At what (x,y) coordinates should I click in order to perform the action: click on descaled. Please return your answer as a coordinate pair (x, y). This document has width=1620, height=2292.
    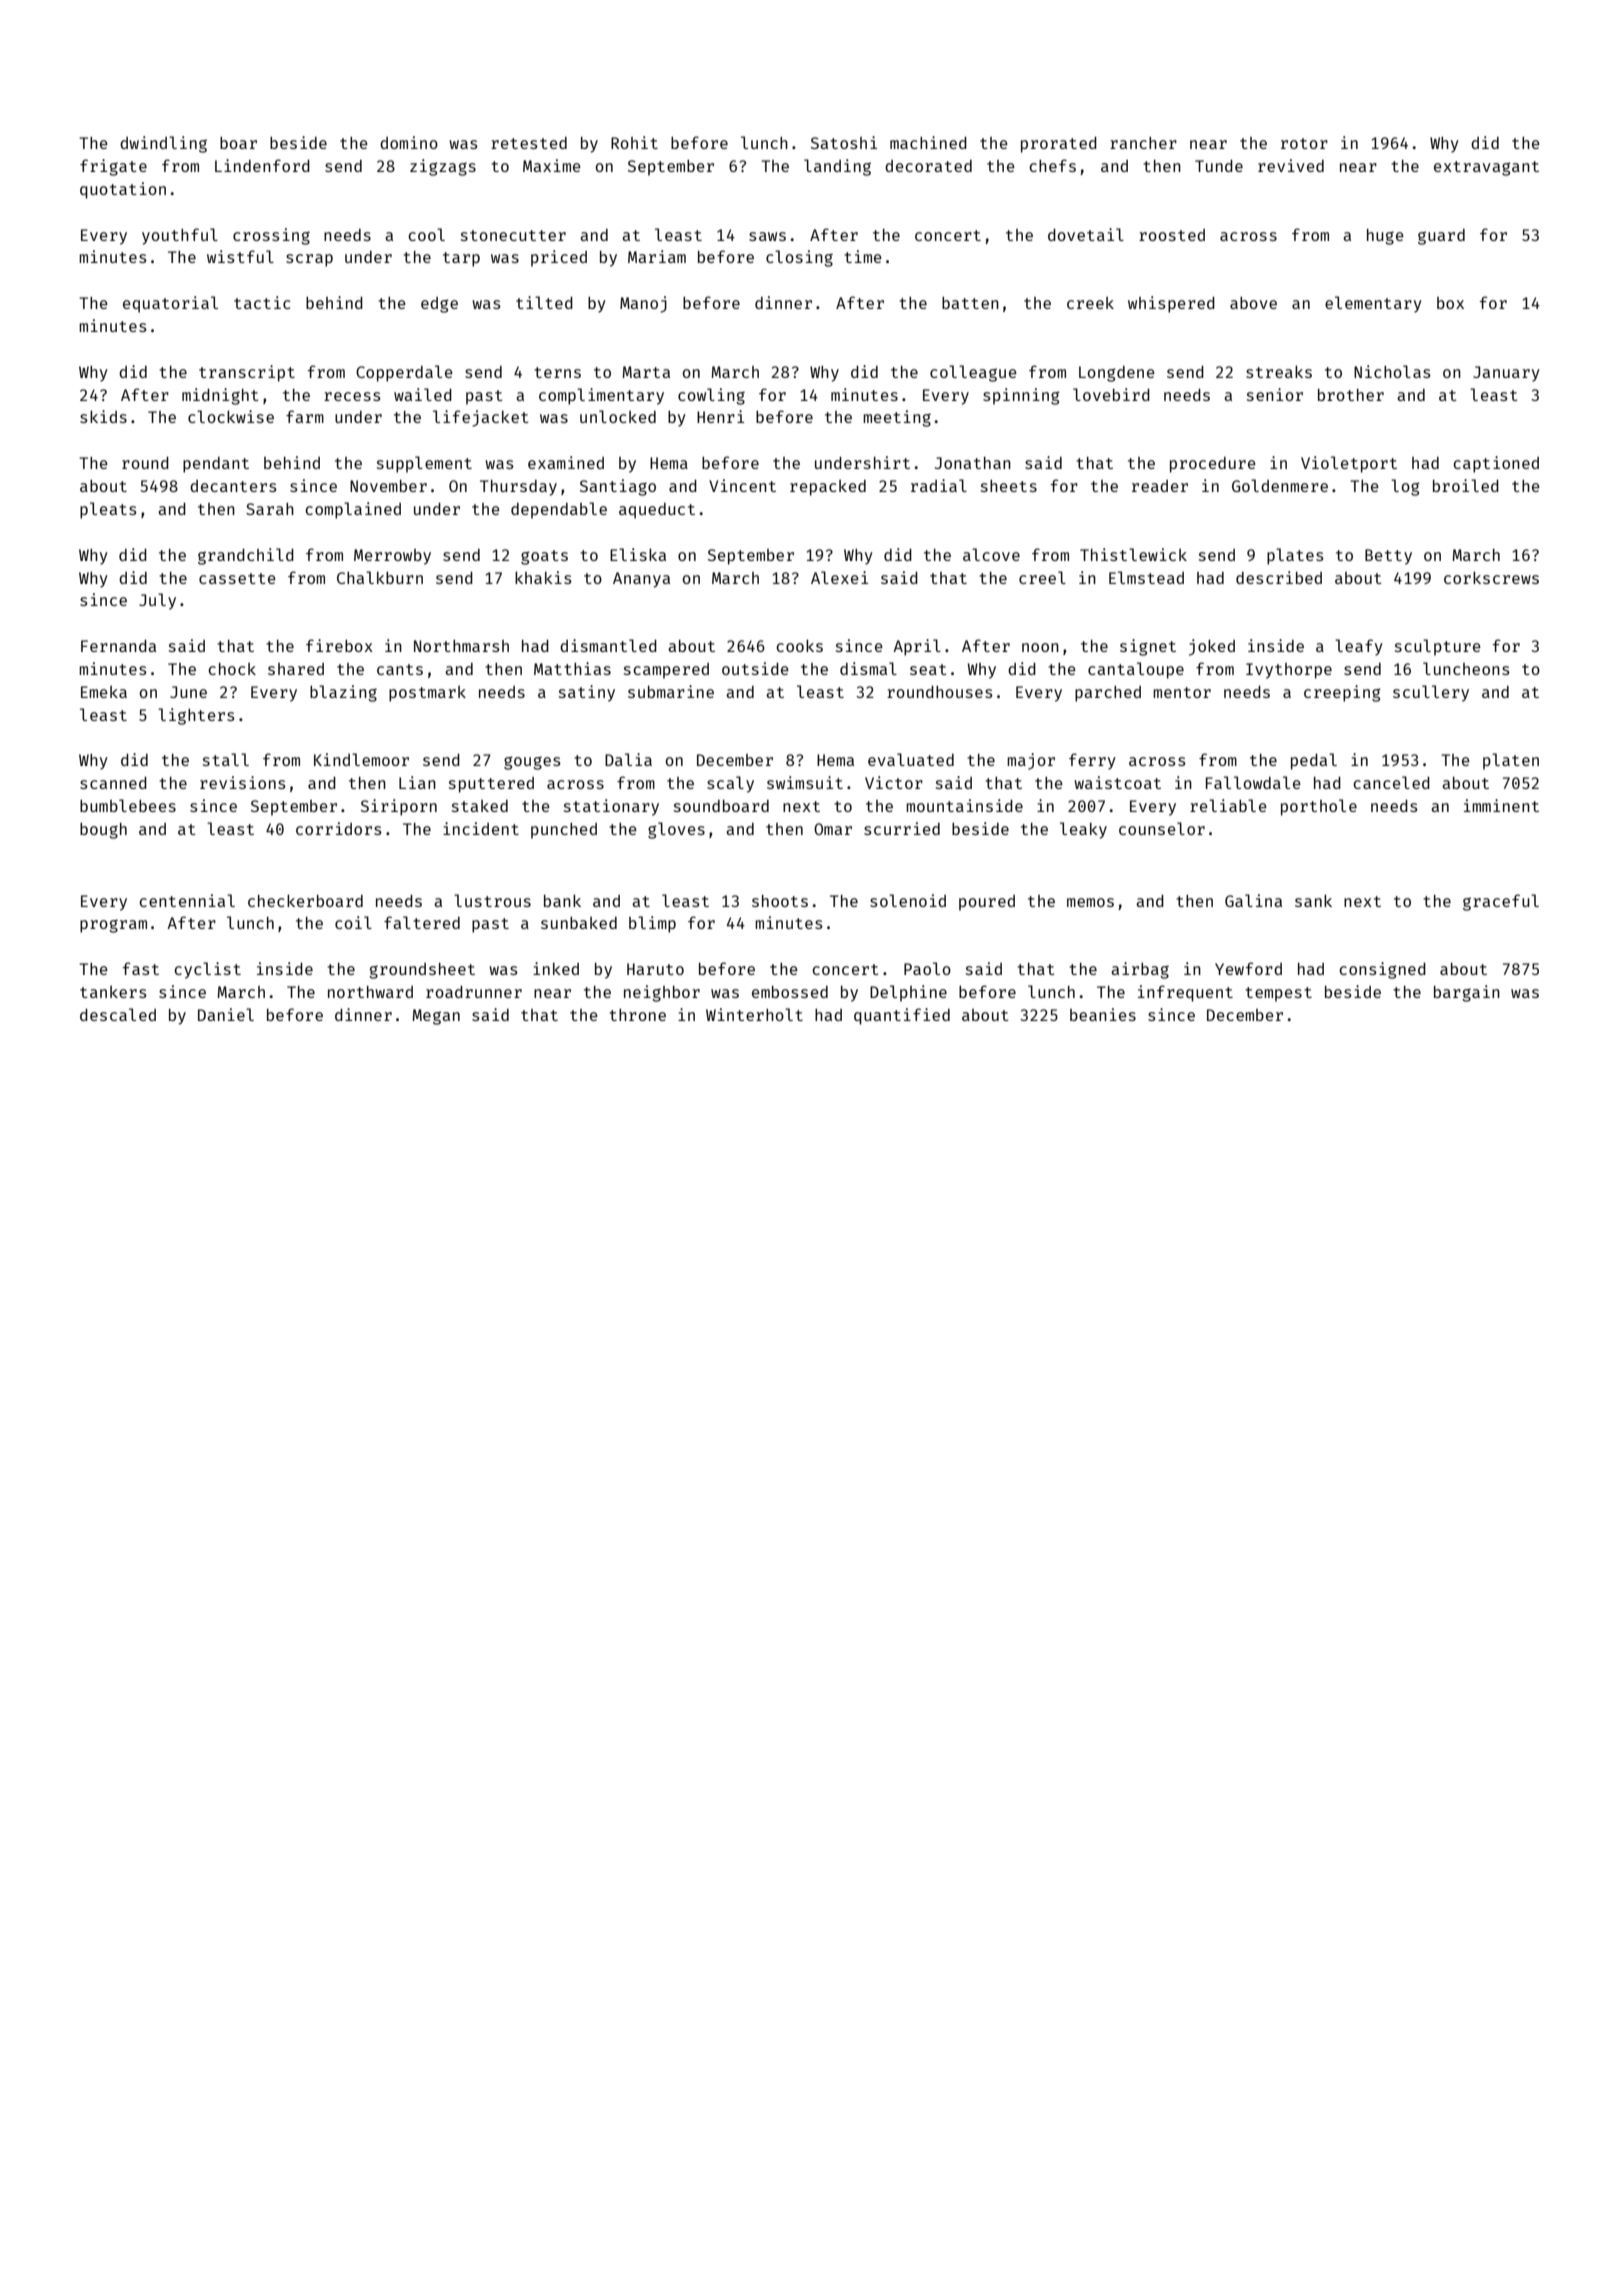
    Looking at the image, I should click on (118, 1014).
